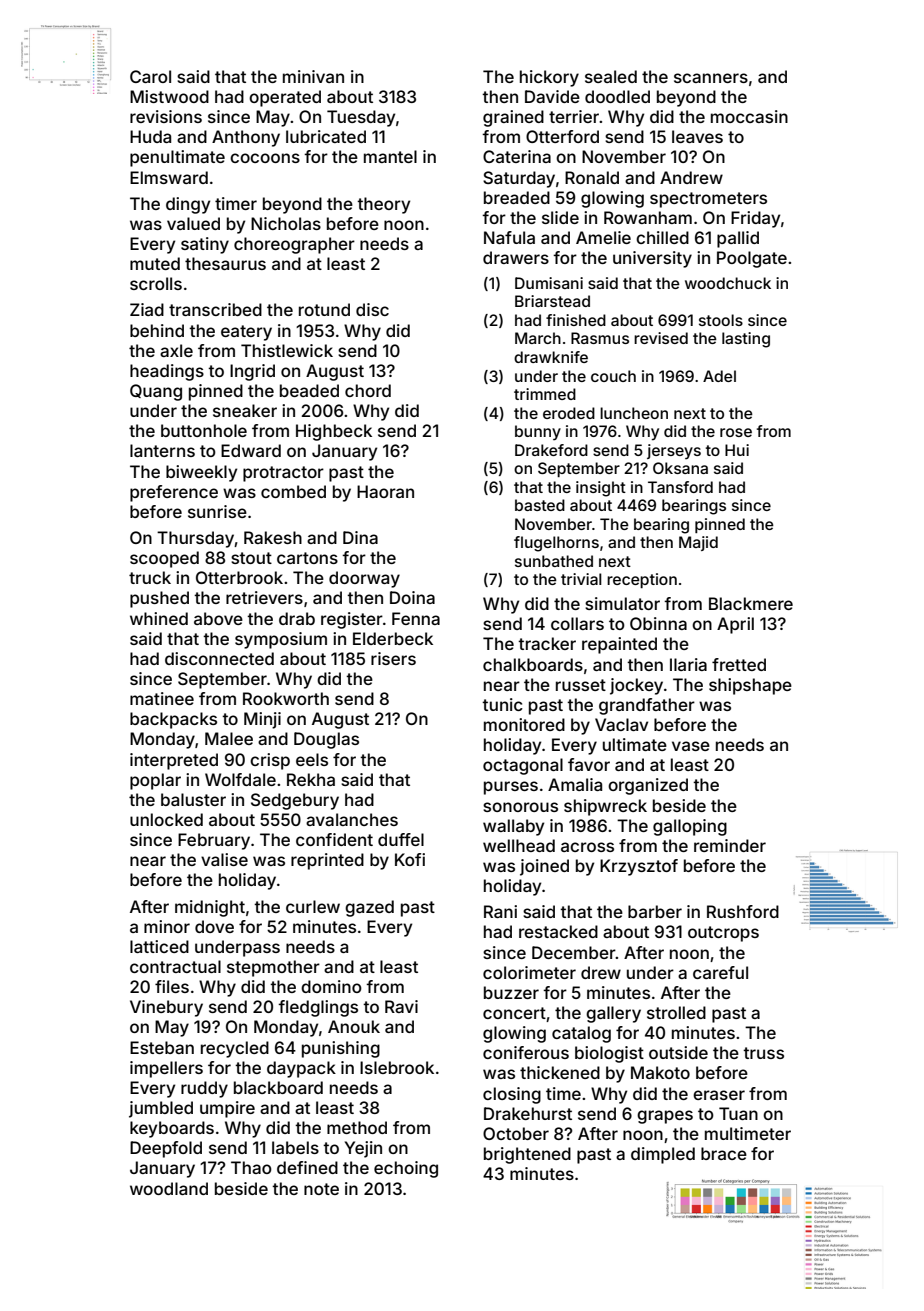  I want to click on headings, so click(167, 372).
